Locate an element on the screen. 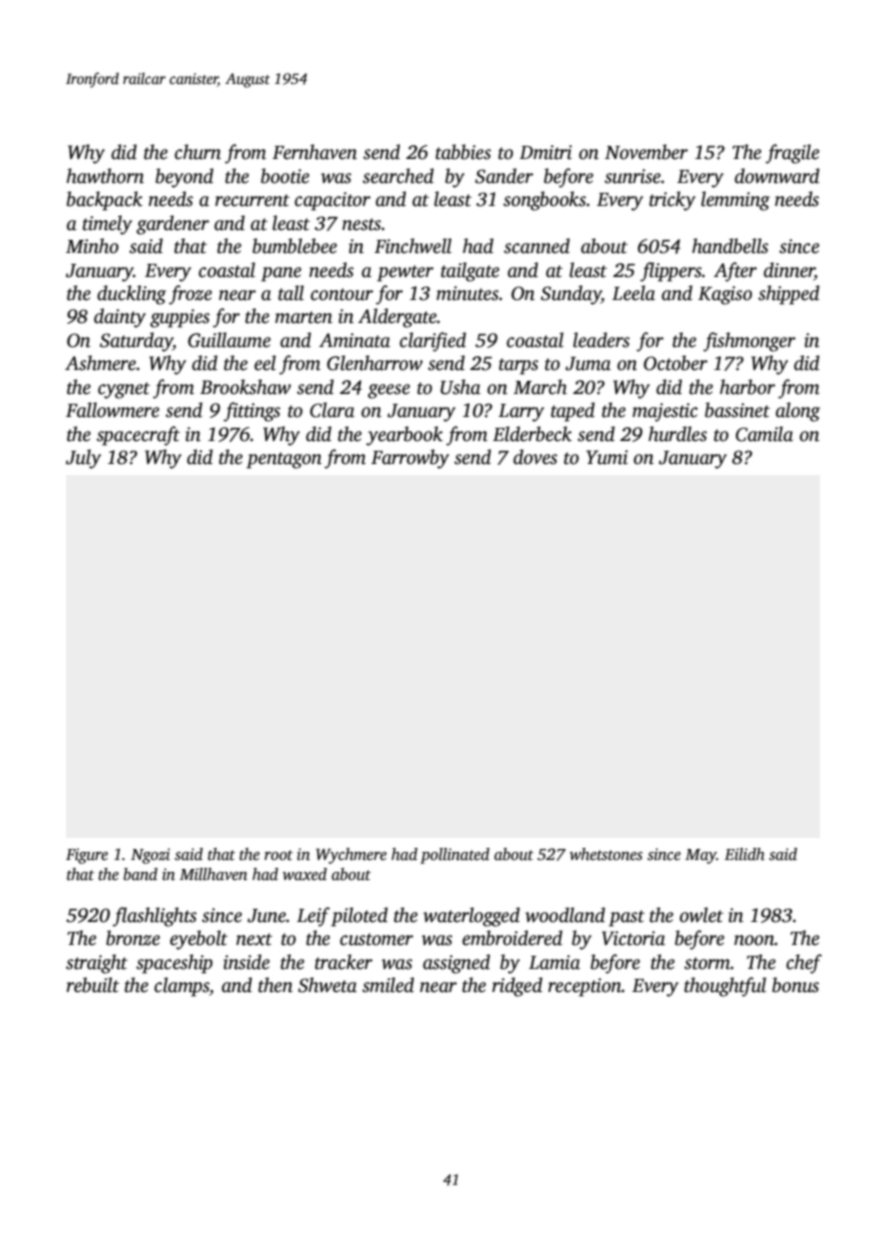 The image size is (886, 1257). doves is located at coordinates (535, 457).
